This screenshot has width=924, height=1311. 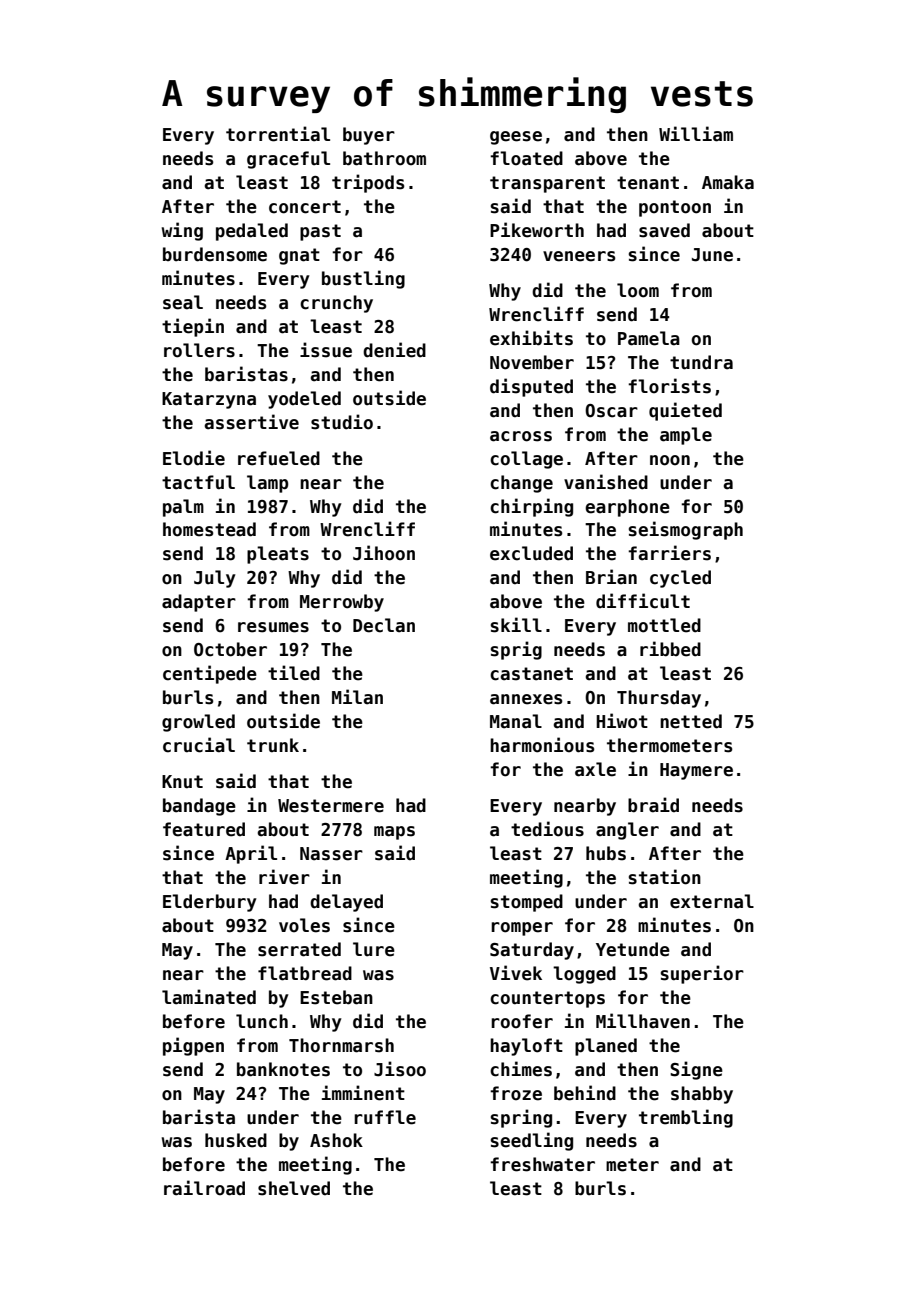 I want to click on Haymere, so click(x=696, y=771).
